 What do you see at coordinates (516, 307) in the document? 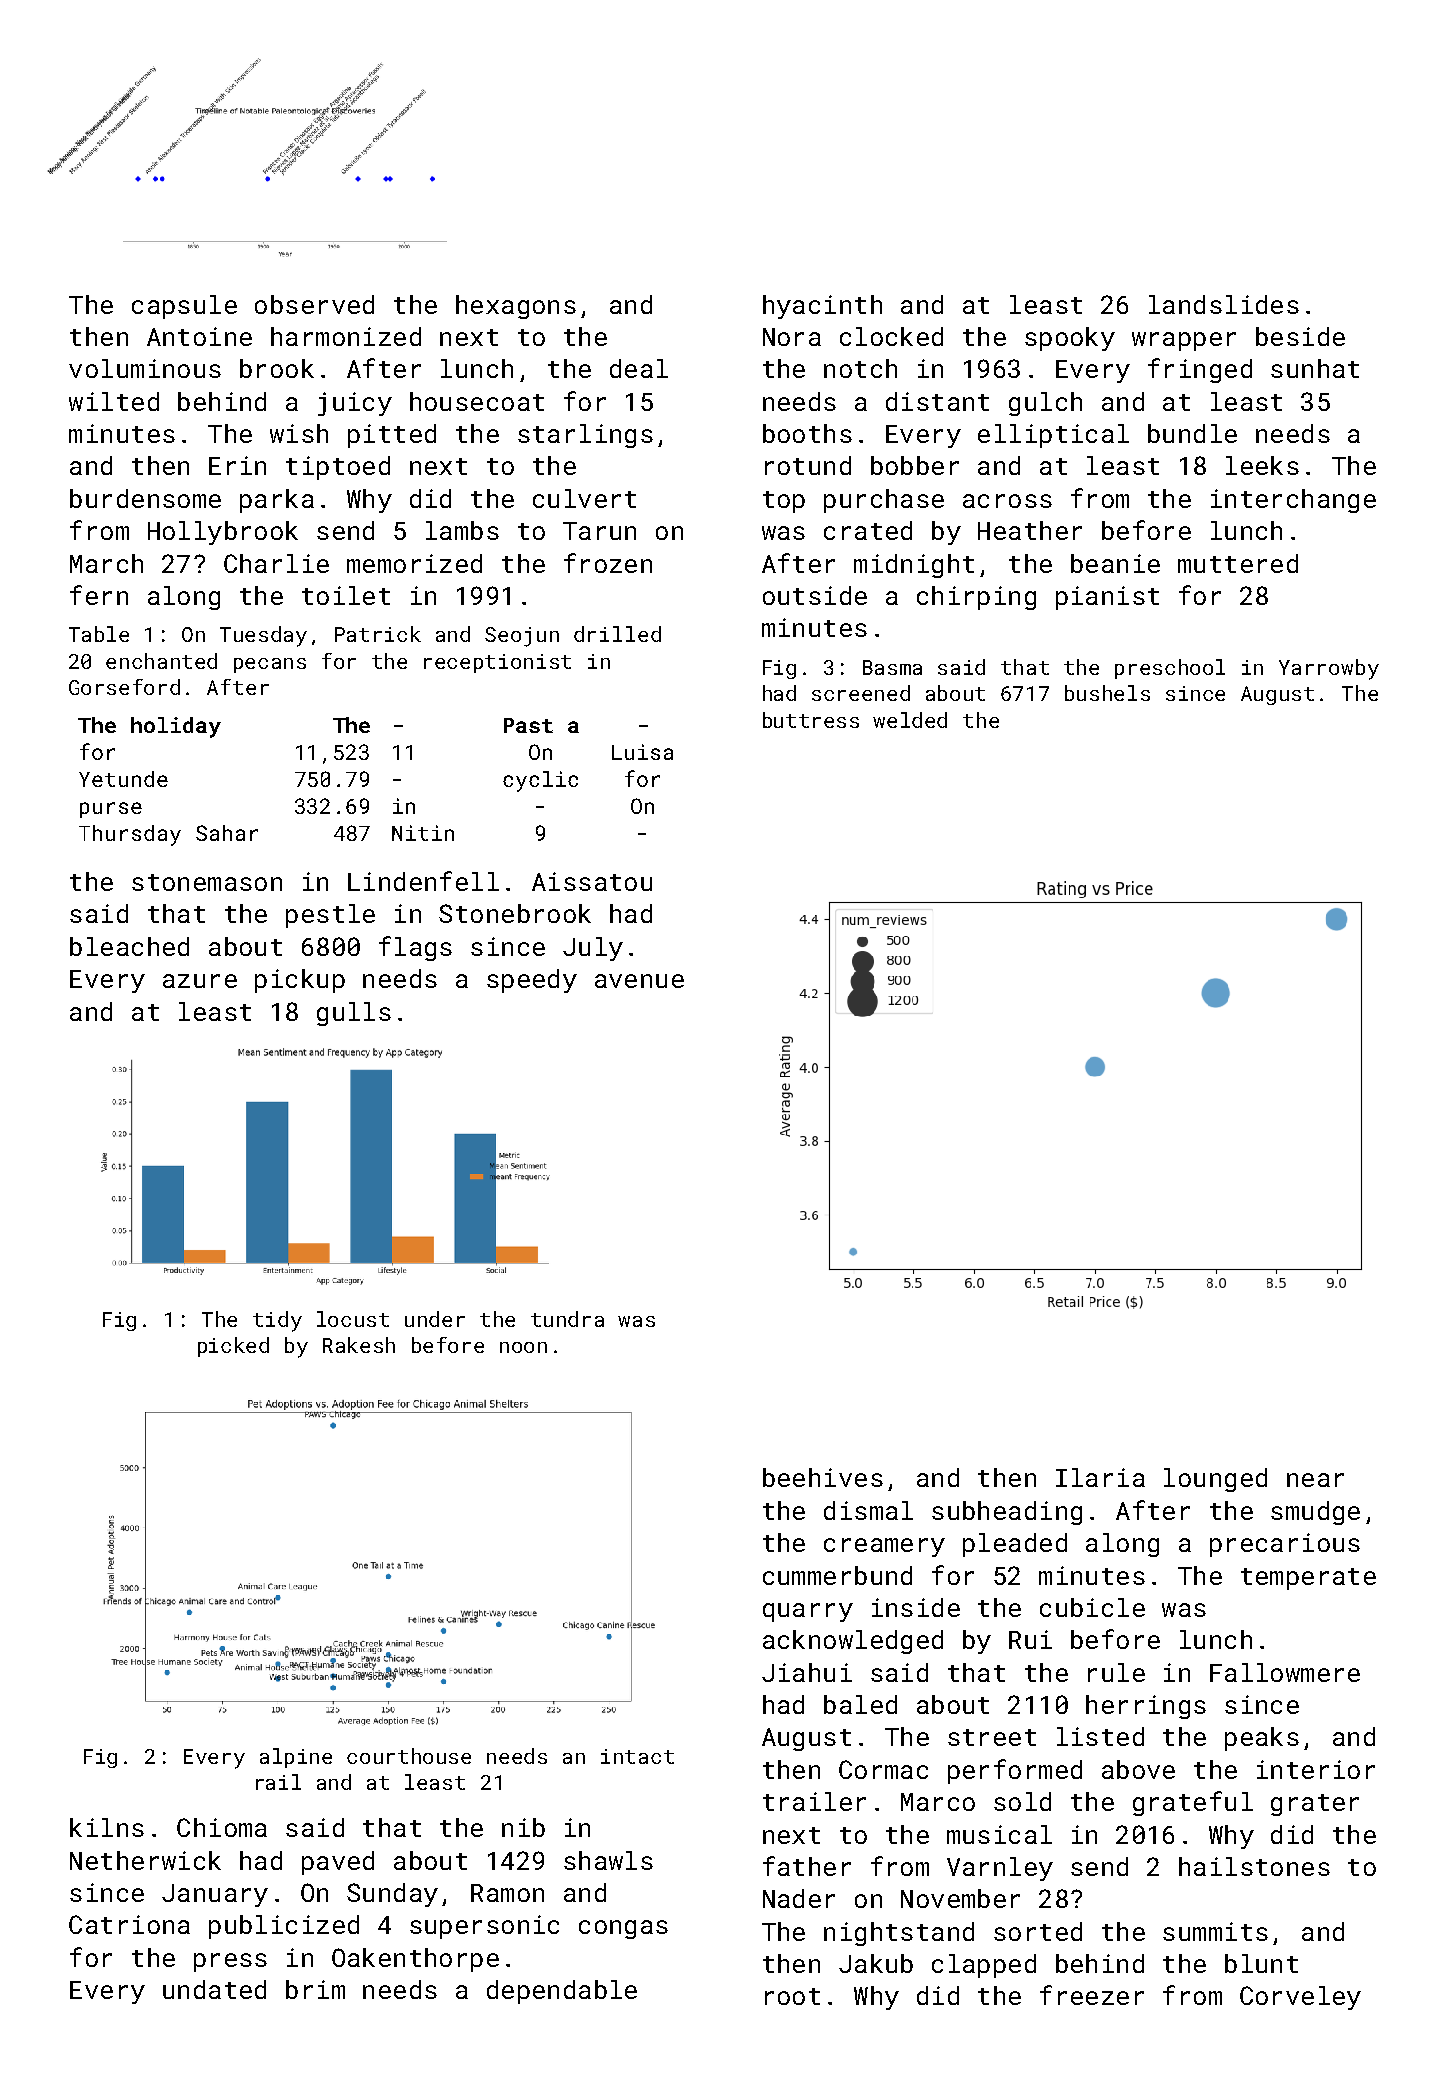
I see `hexagons` at bounding box center [516, 307].
